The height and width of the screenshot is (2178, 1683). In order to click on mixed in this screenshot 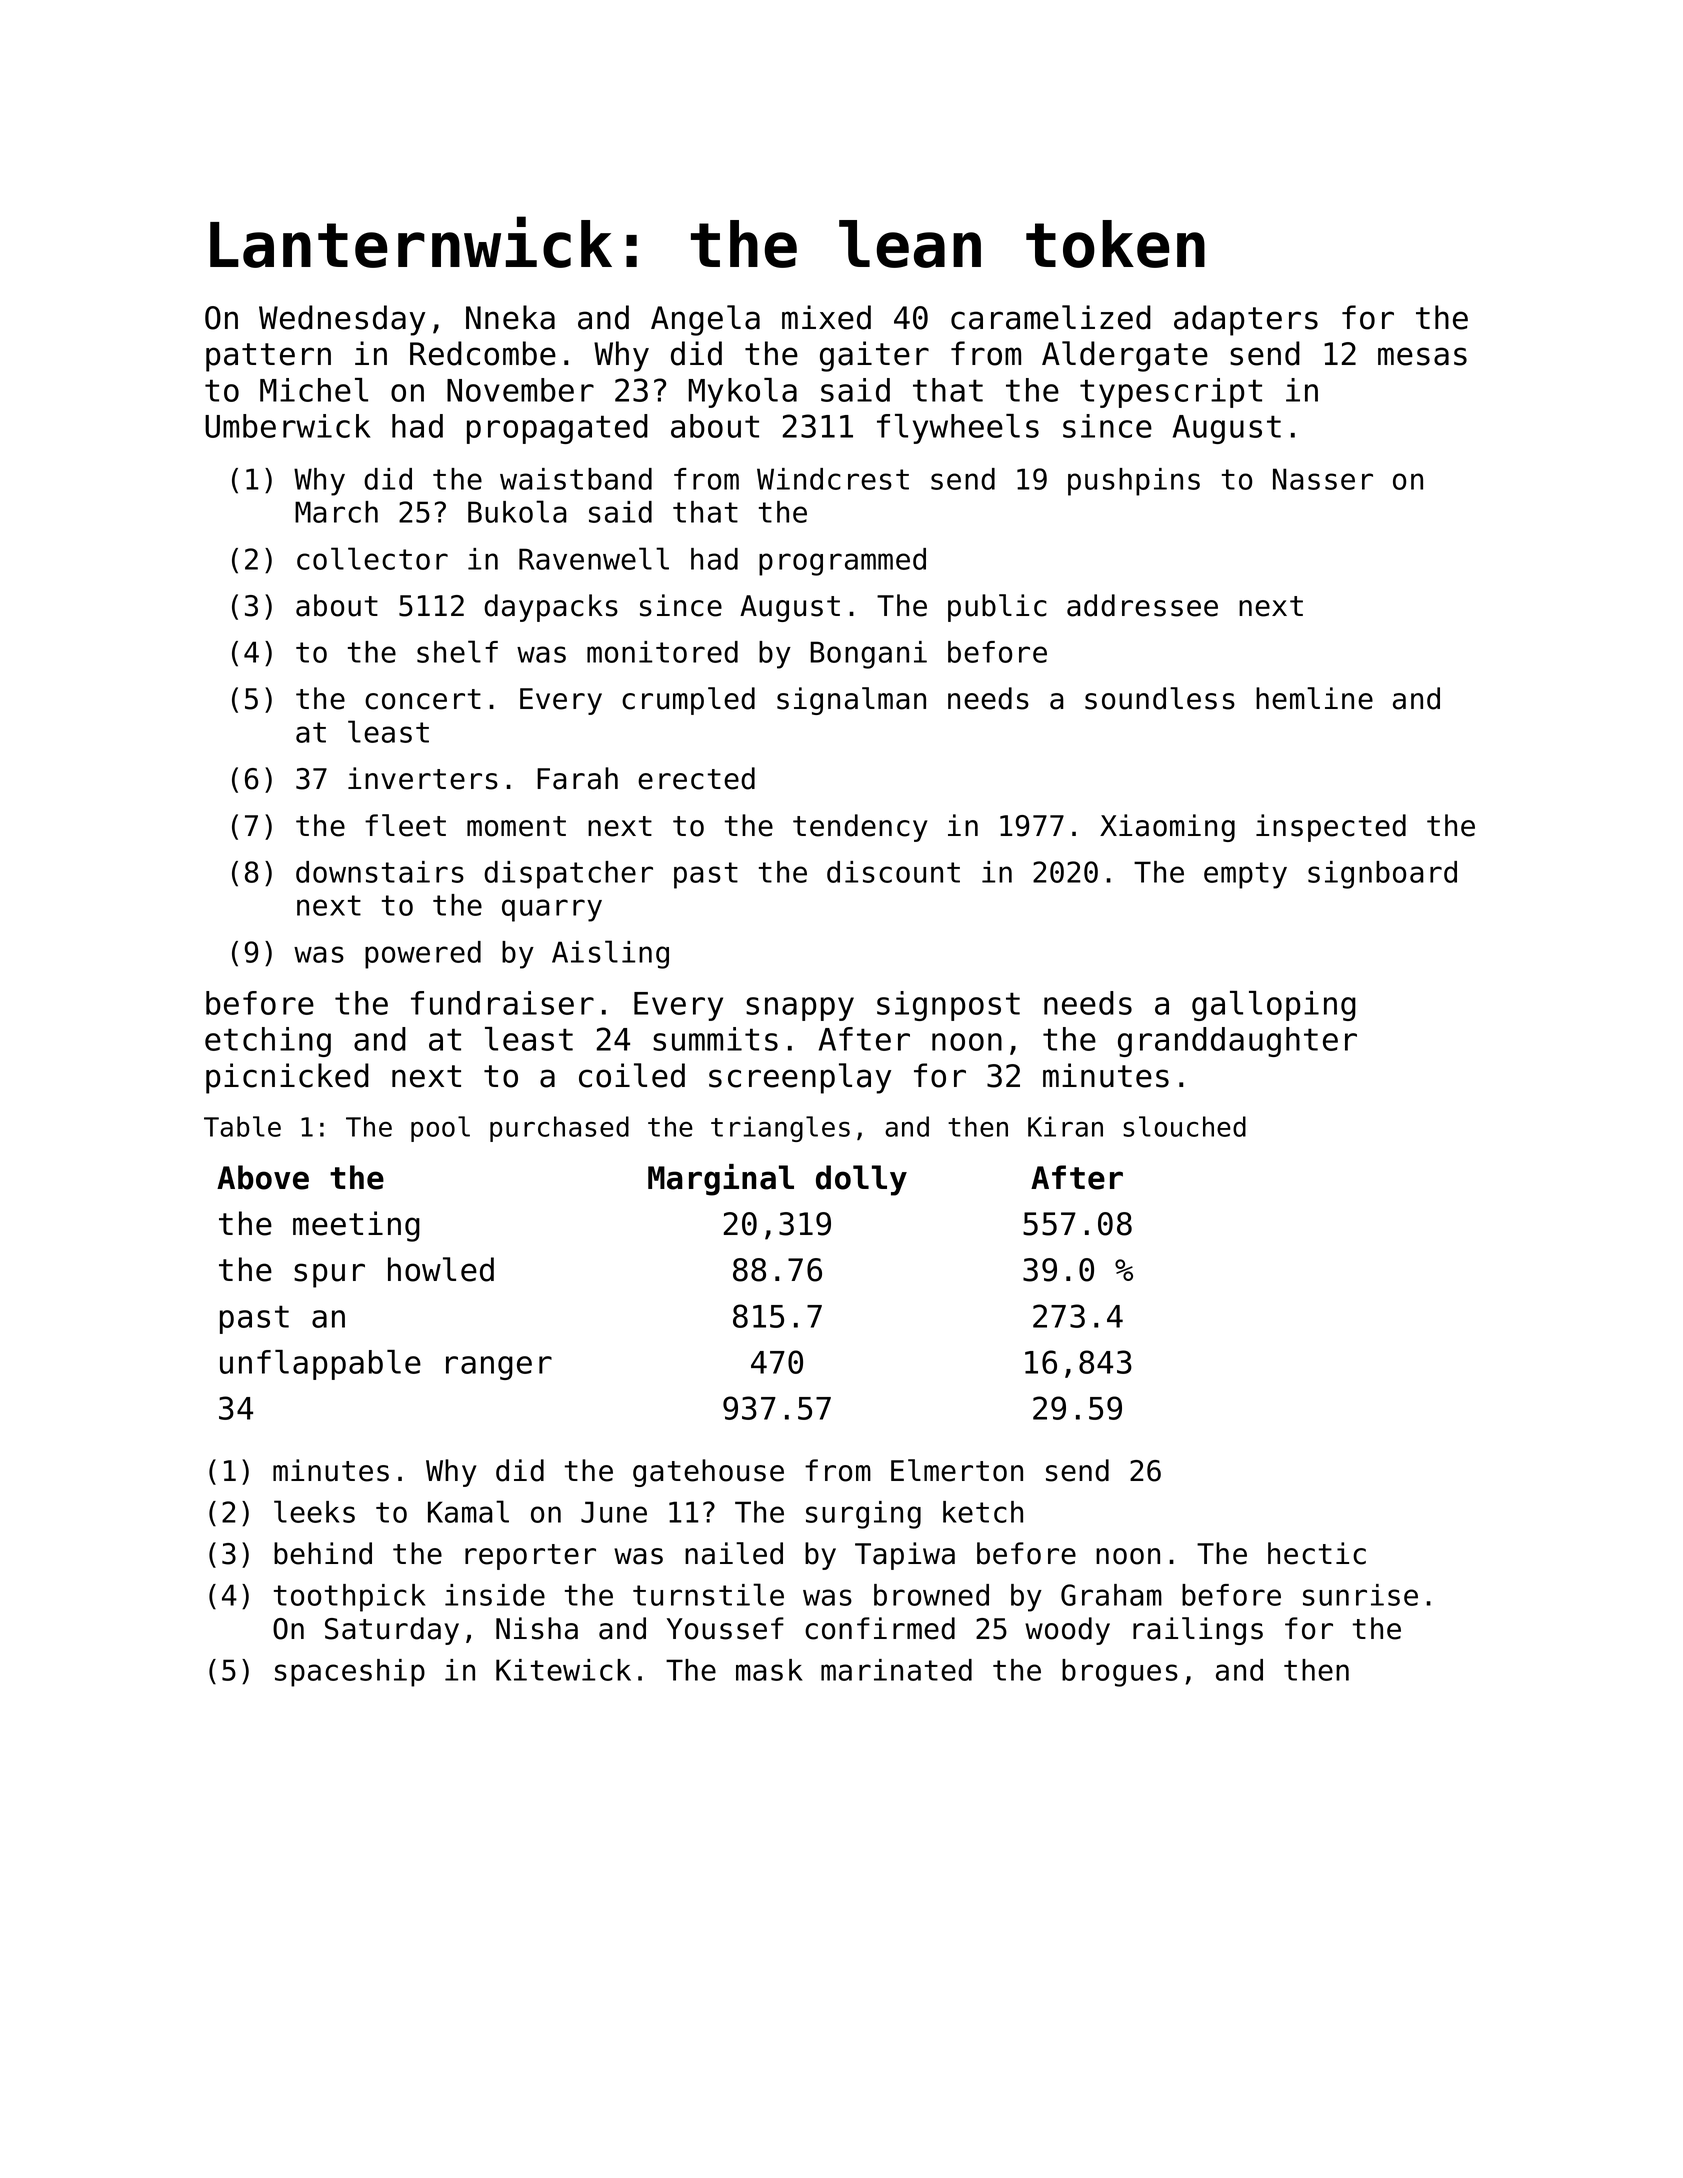, I will do `click(826, 317)`.
